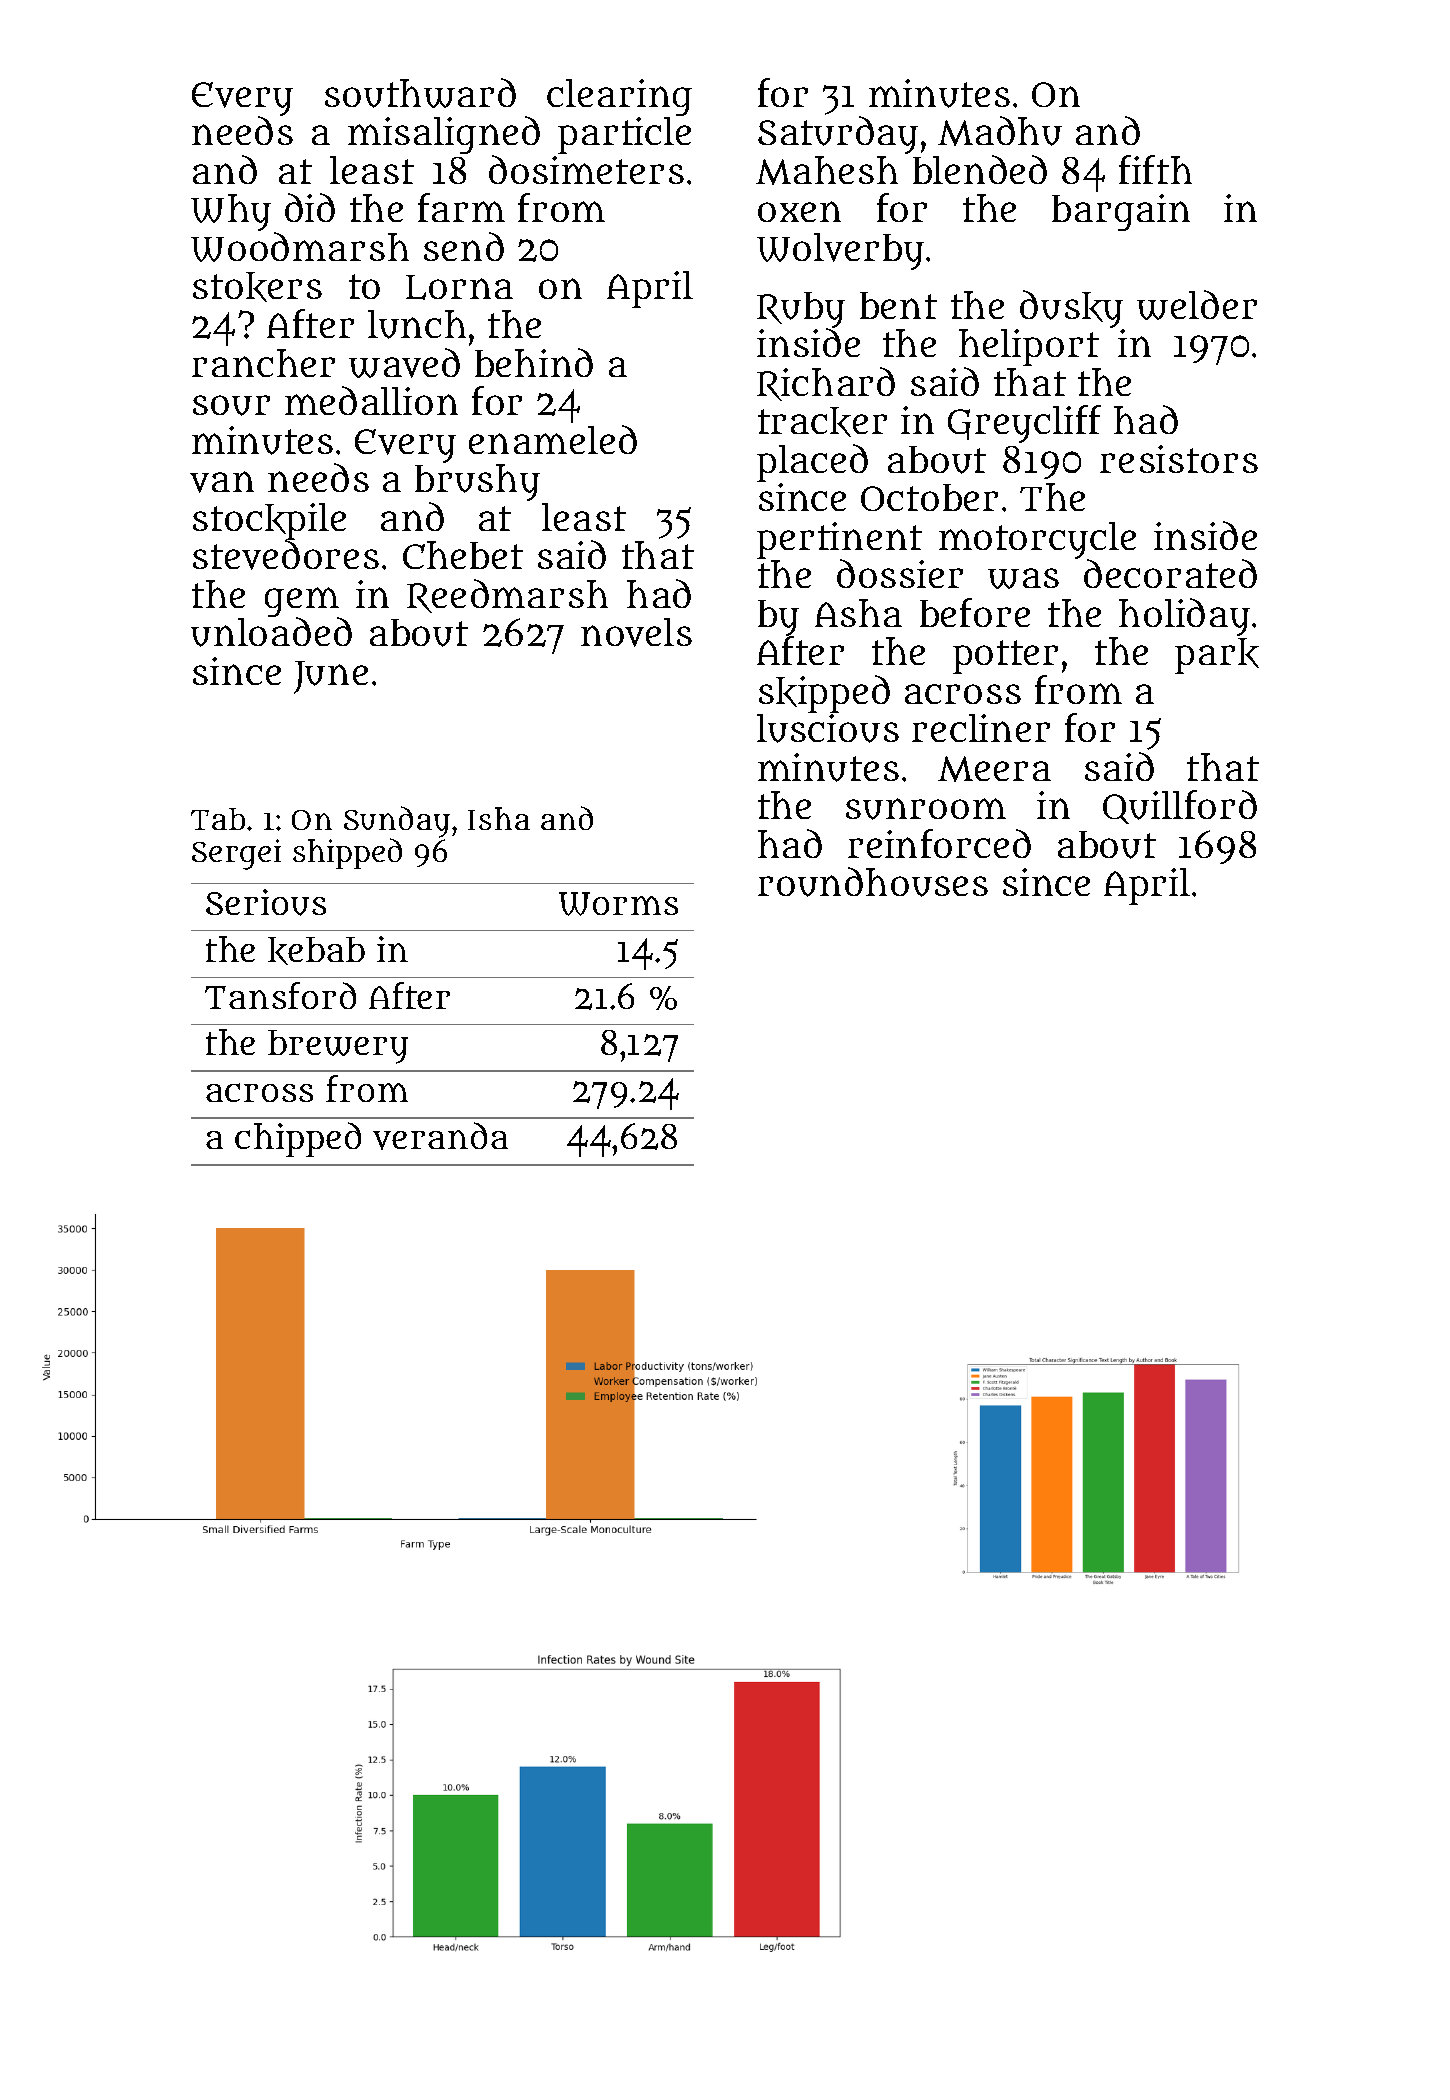 This screenshot has height=2100, width=1450. What do you see at coordinates (440, 1136) in the screenshot?
I see `veranda` at bounding box center [440, 1136].
